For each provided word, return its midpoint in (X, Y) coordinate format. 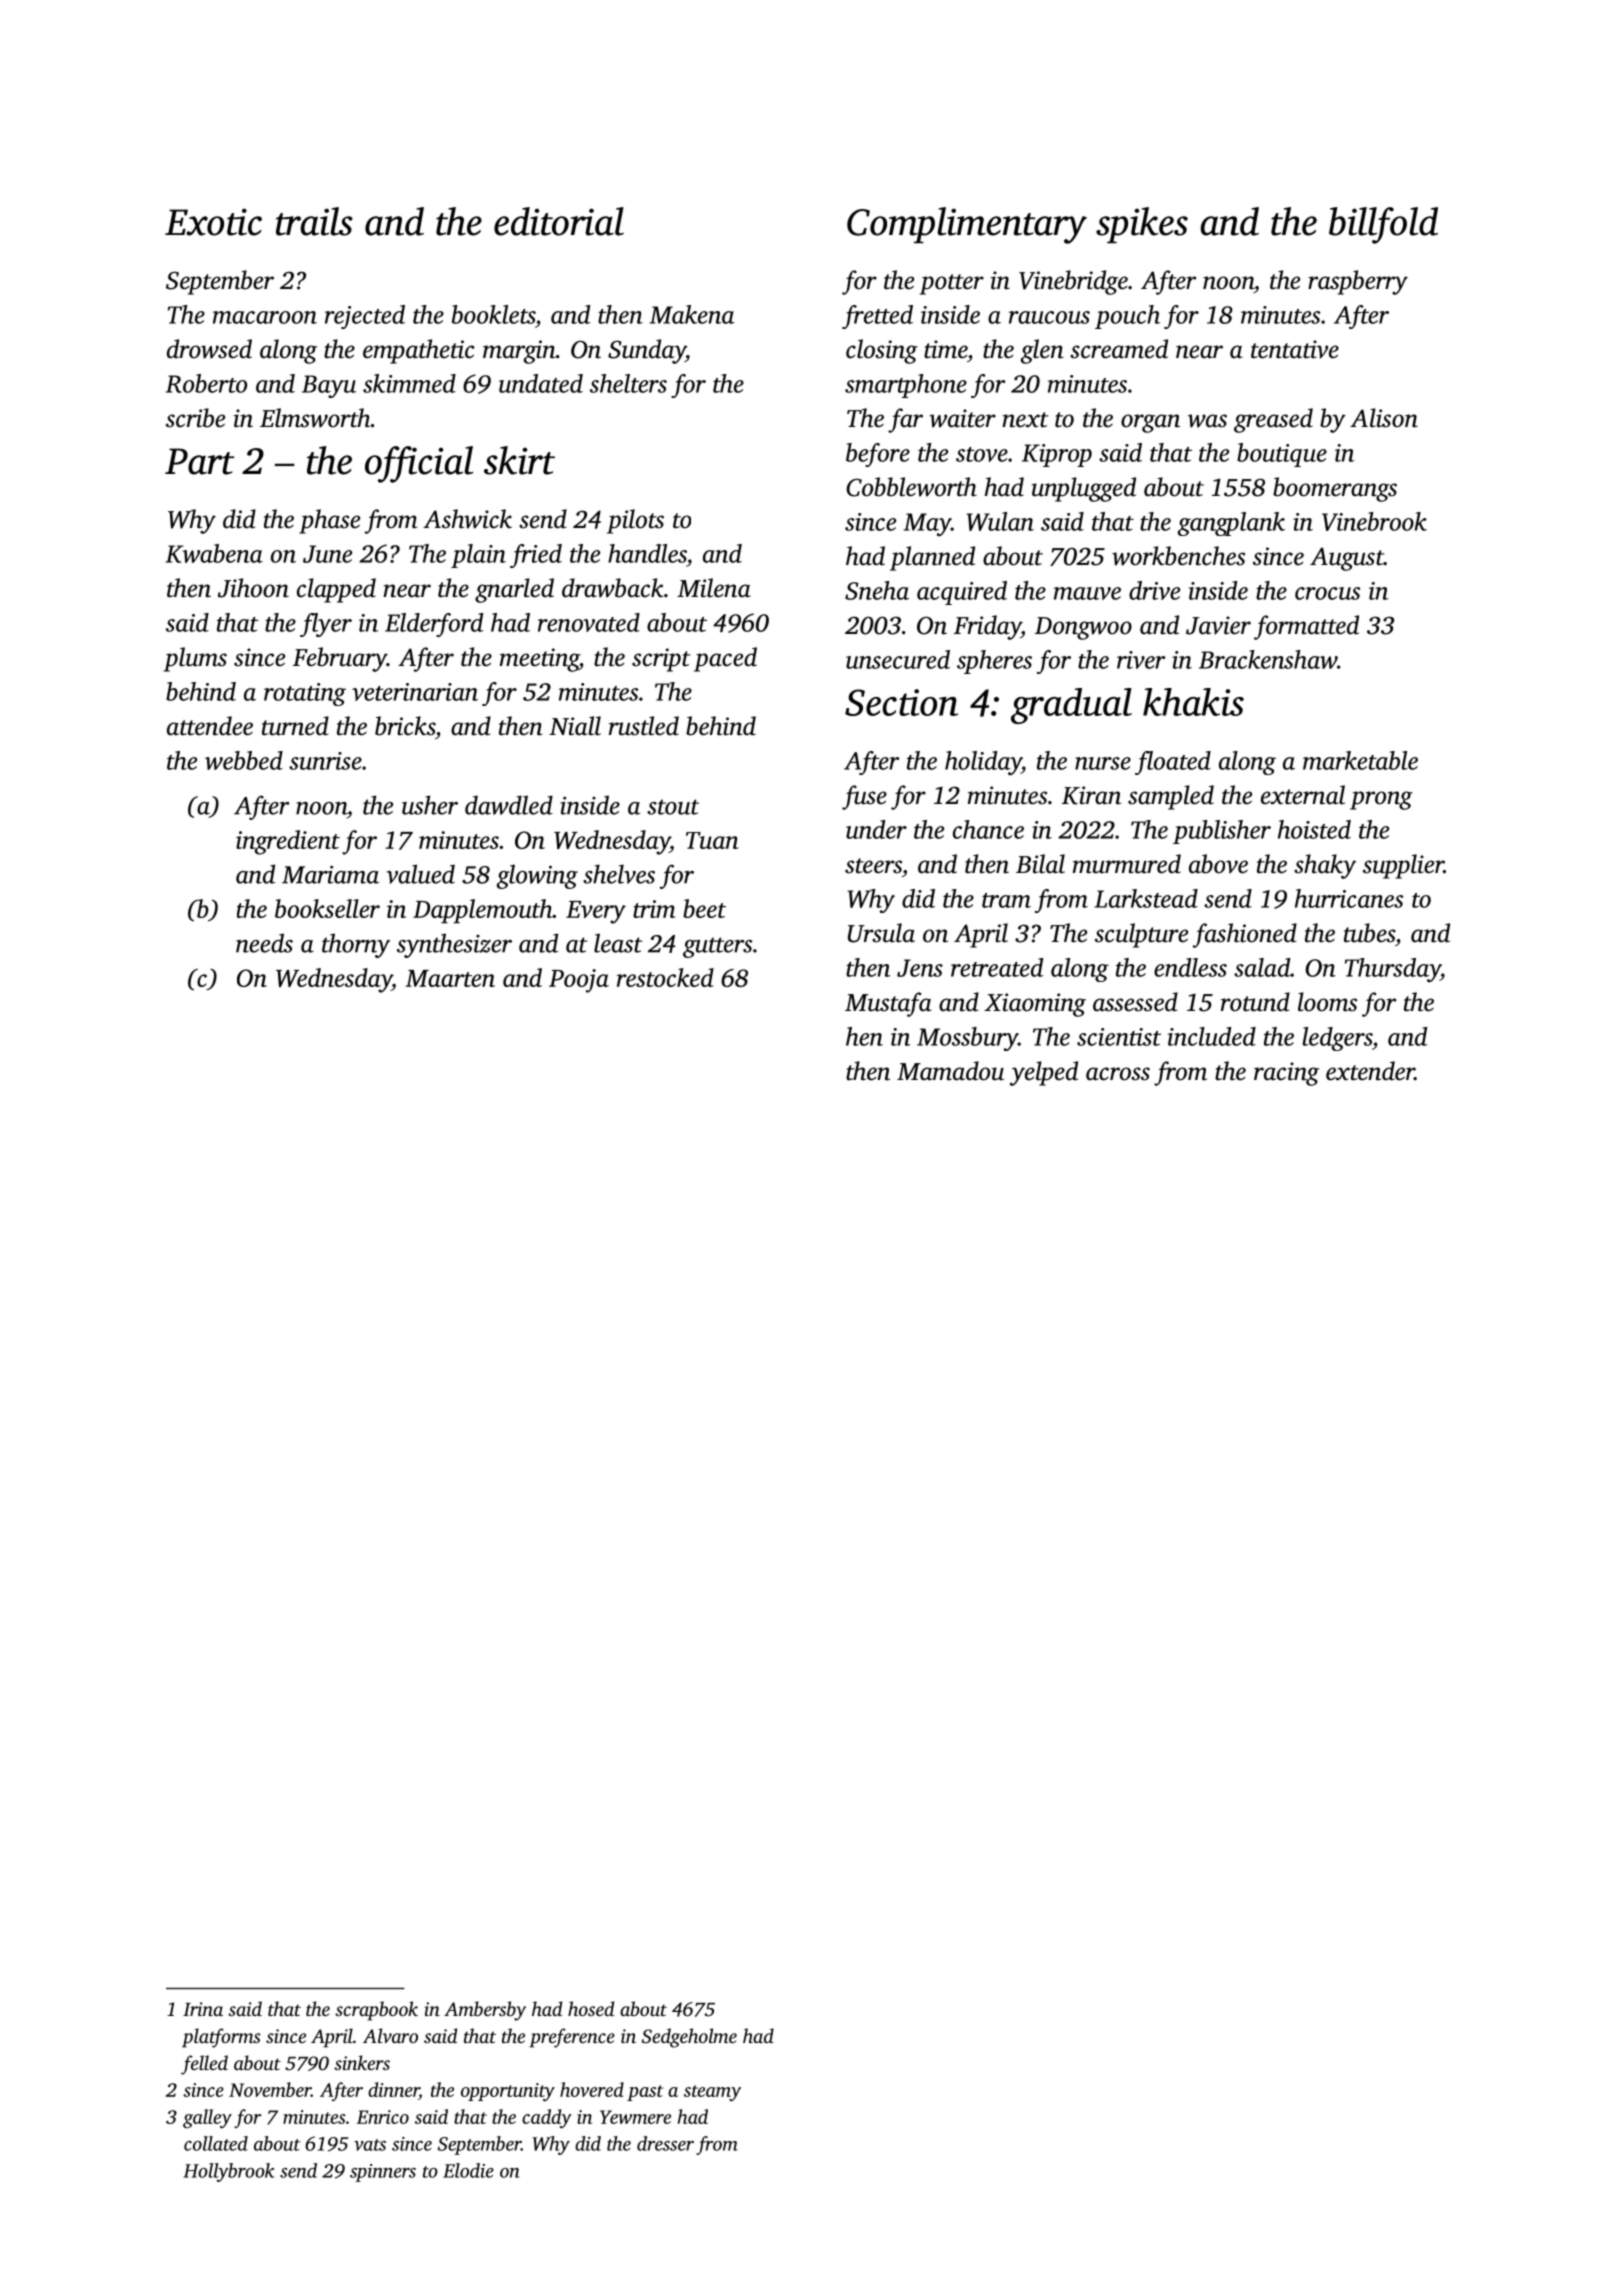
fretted (877, 317)
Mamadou (950, 1071)
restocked (665, 977)
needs (264, 943)
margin (519, 352)
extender (1370, 1071)
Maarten (450, 978)
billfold (1383, 225)
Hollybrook (229, 2172)
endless (1190, 967)
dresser (665, 2143)
